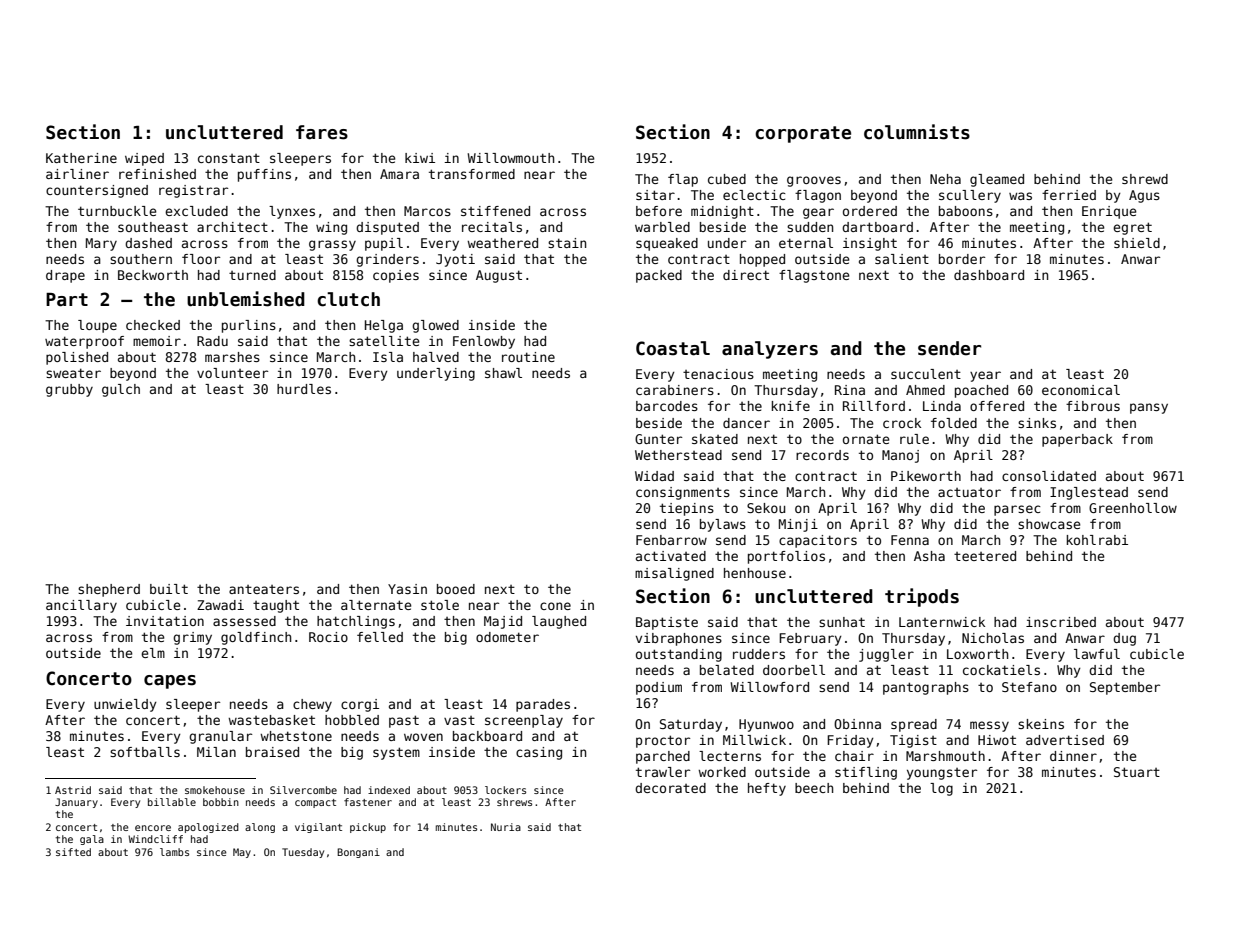  Describe the element at coordinates (192, 638) in the page. I see `grimy` at that location.
